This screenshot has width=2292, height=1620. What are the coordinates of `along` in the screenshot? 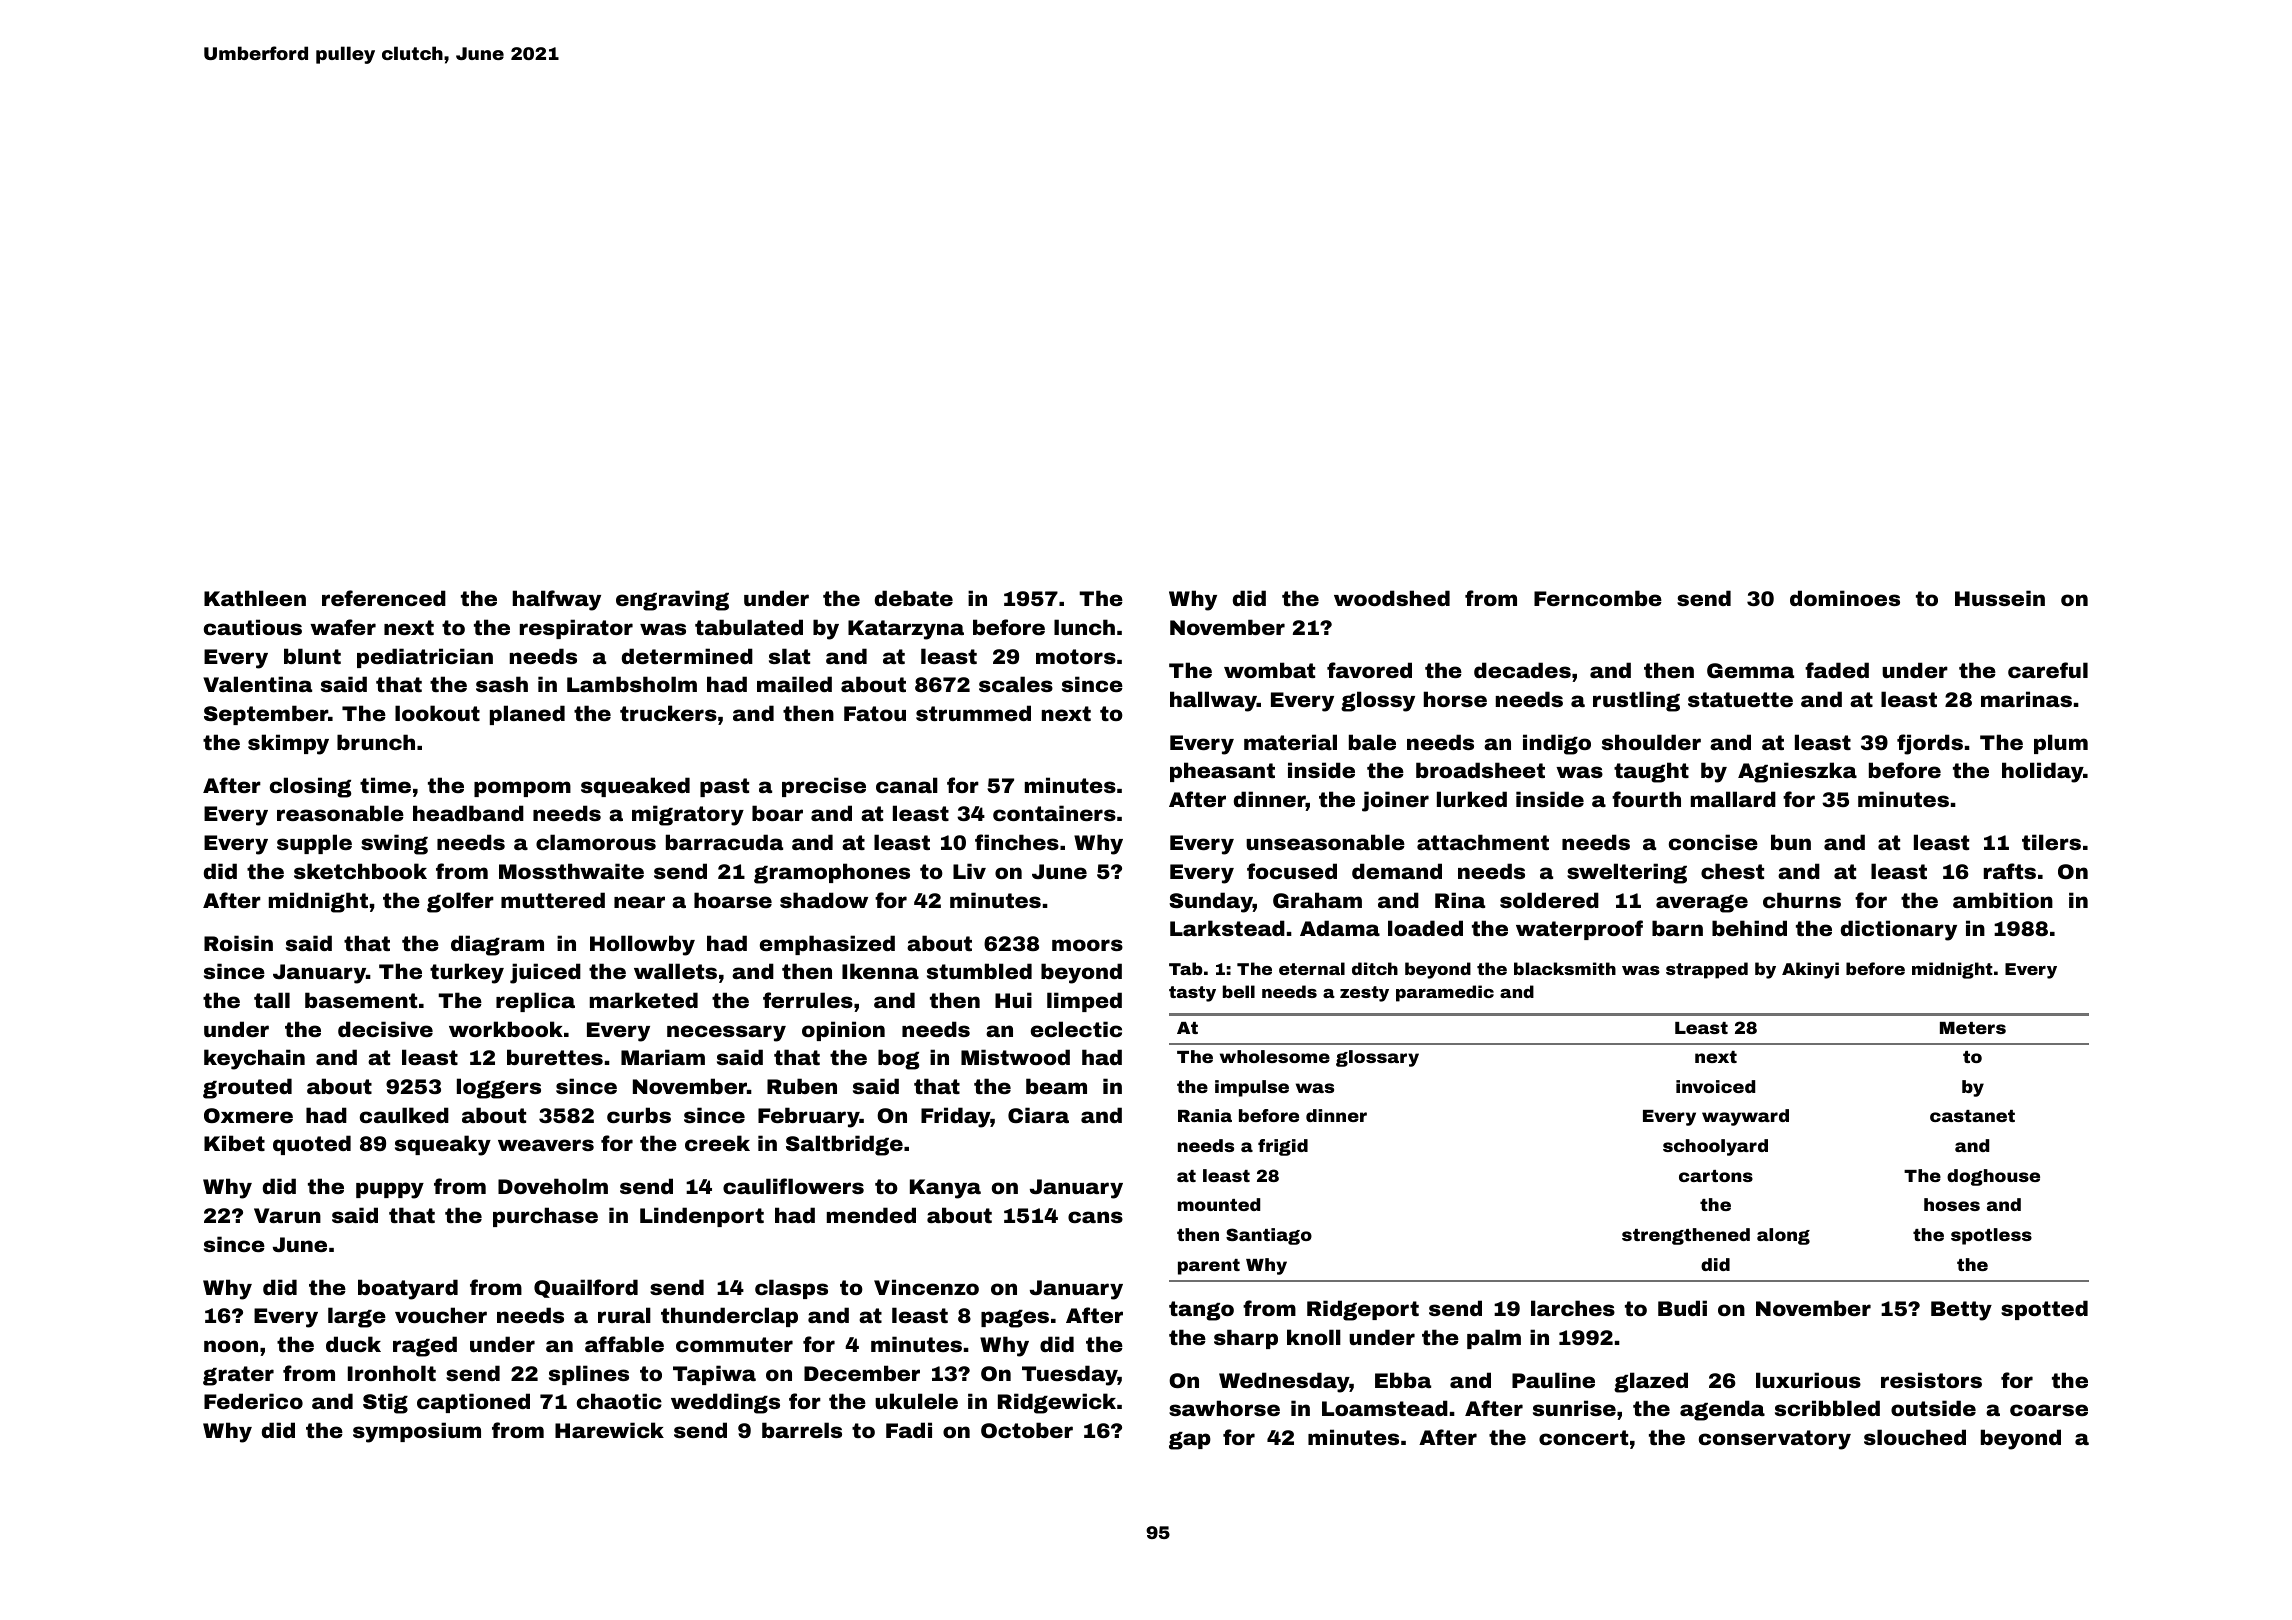 It's located at (1783, 1236).
